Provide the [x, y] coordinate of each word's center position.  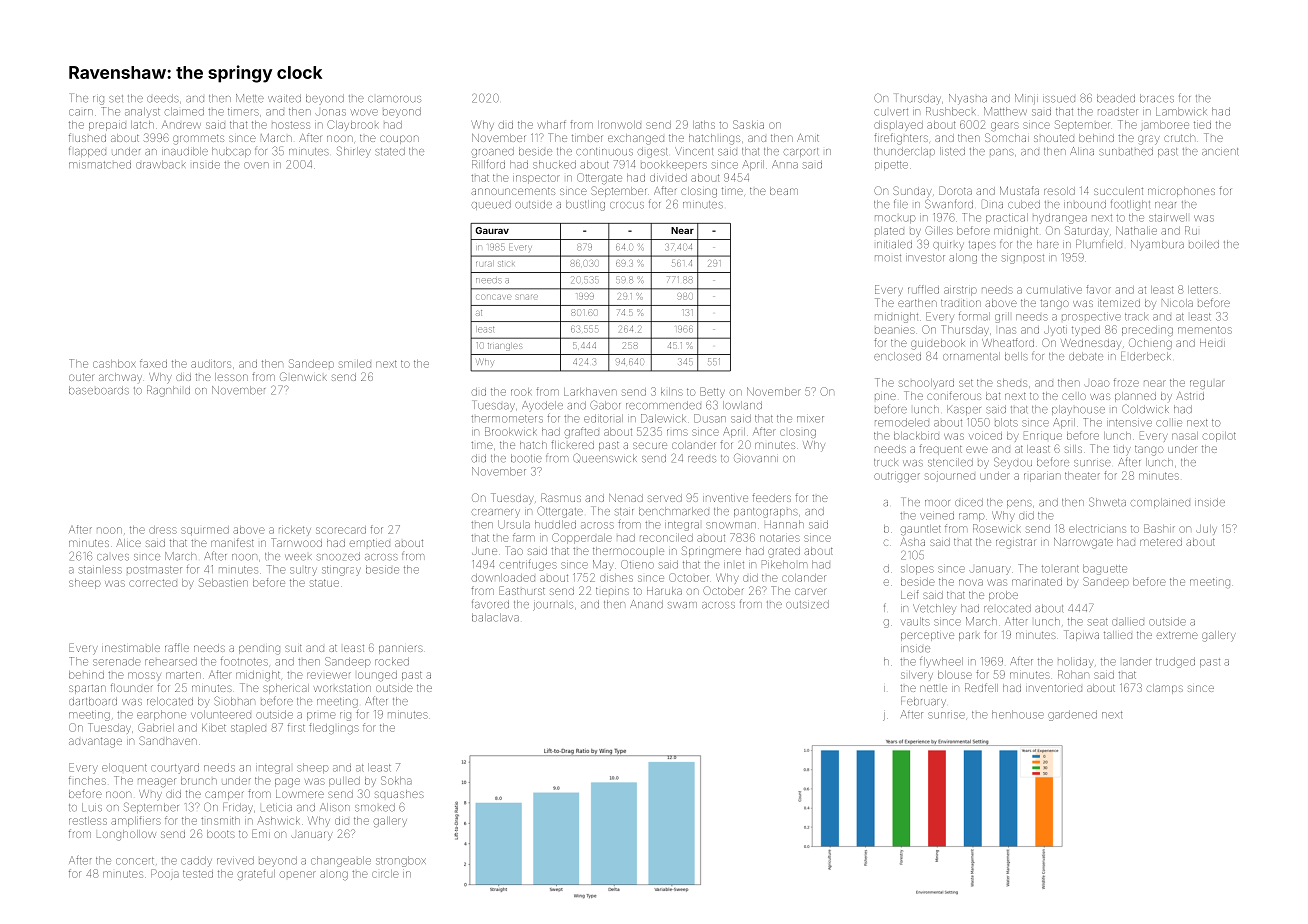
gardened [1072, 716]
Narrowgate [1083, 543]
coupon [399, 139]
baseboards [99, 390]
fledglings [334, 728]
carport [801, 152]
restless [88, 821]
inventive [725, 498]
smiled [355, 364]
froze [1126, 382]
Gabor [605, 405]
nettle [933, 688]
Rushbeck [951, 111]
